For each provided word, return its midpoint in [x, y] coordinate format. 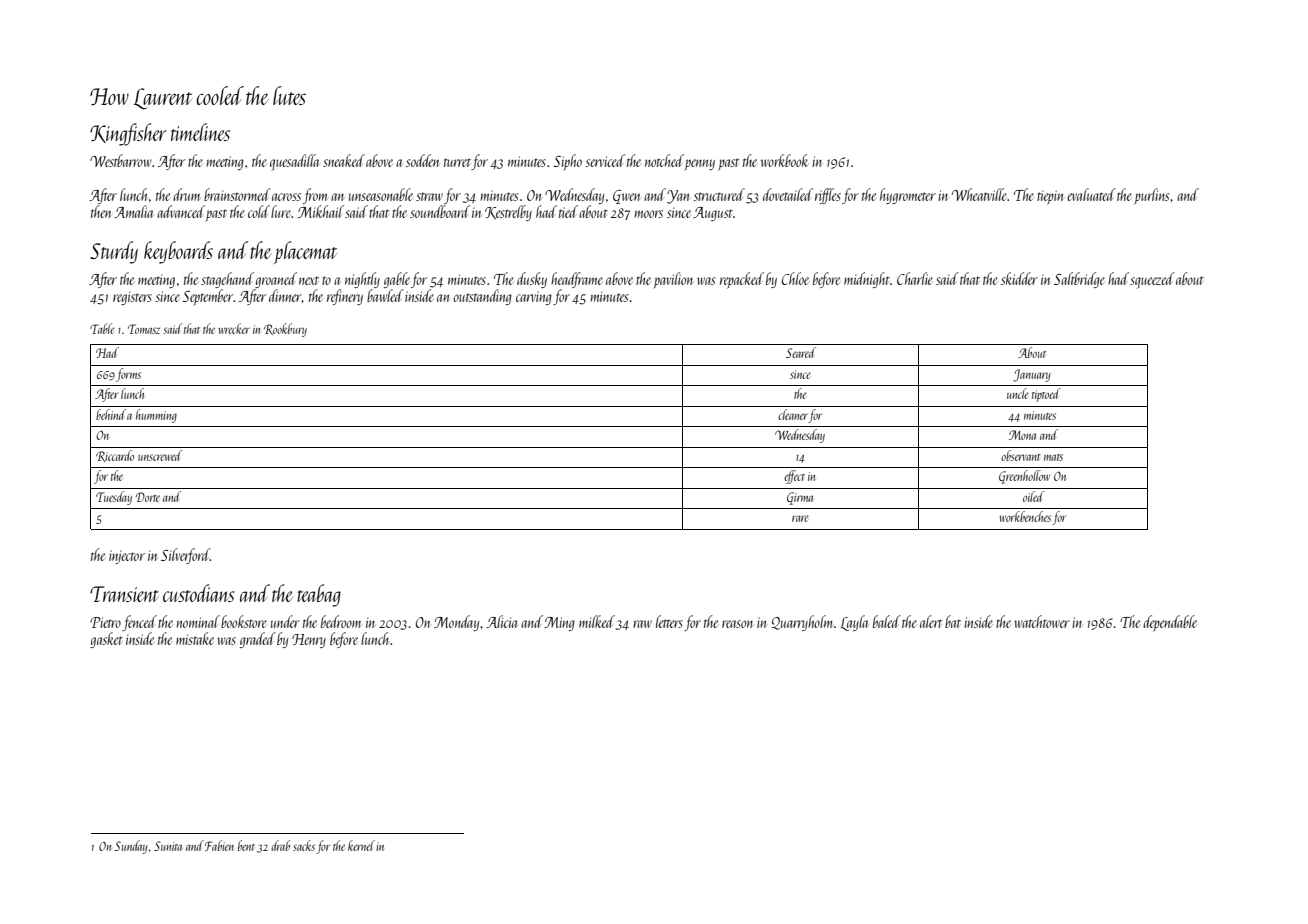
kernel [361, 845]
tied [568, 211]
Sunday [131, 847]
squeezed [1152, 280]
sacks [304, 845]
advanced [181, 211]
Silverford [185, 556]
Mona [1022, 435]
